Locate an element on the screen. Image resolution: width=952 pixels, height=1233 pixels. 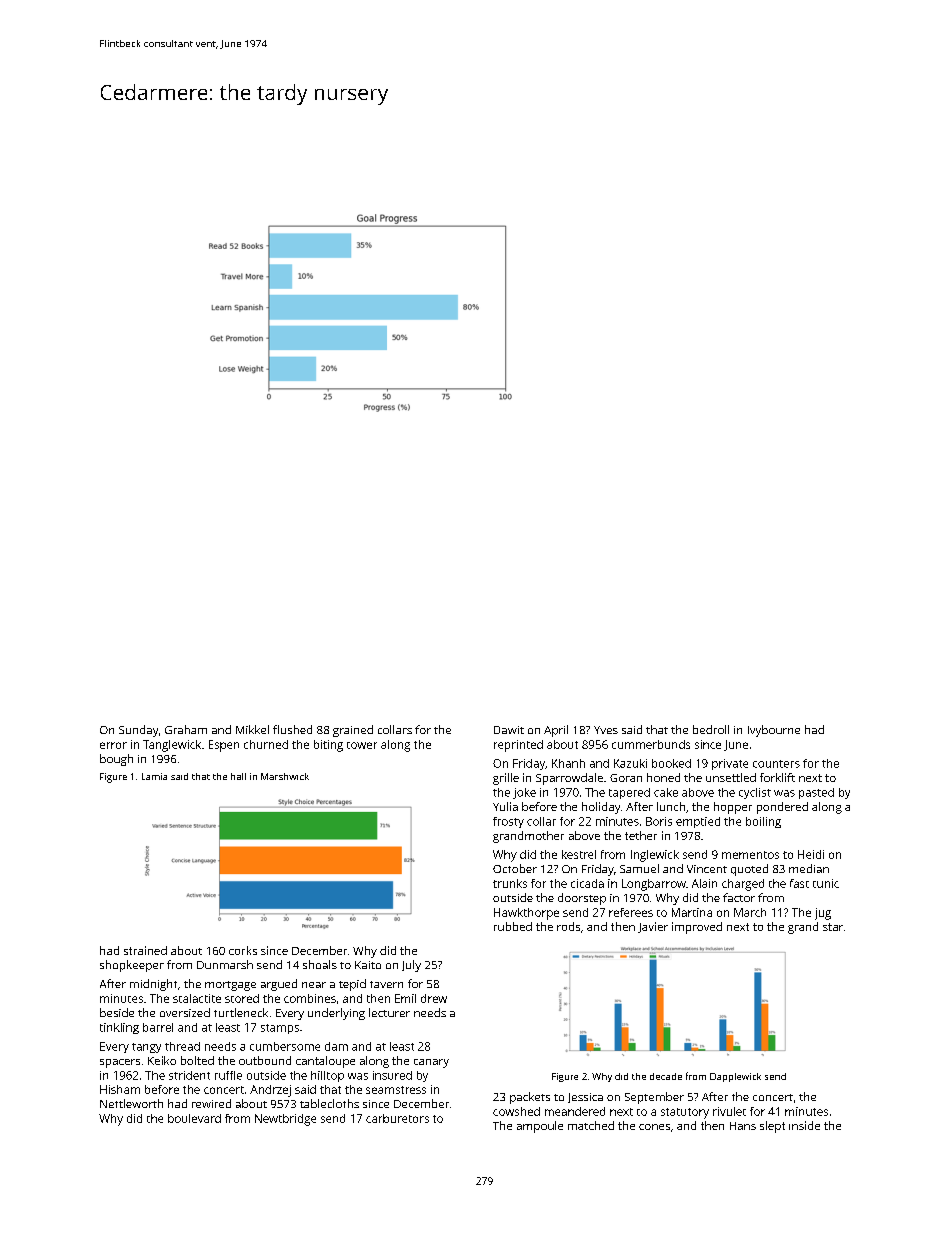
tower is located at coordinates (362, 745).
